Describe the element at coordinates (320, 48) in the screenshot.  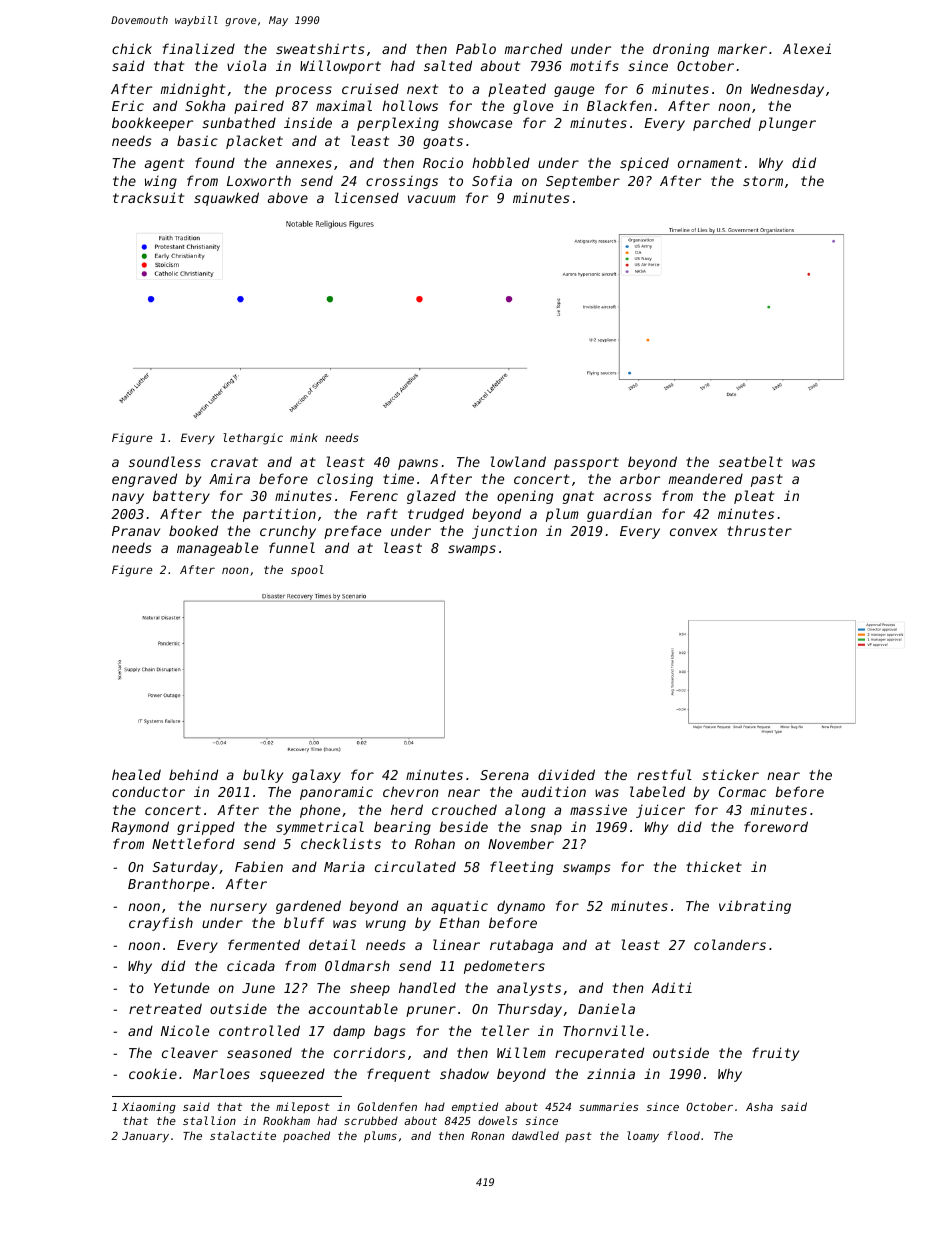
I see `sweatshirts` at that location.
